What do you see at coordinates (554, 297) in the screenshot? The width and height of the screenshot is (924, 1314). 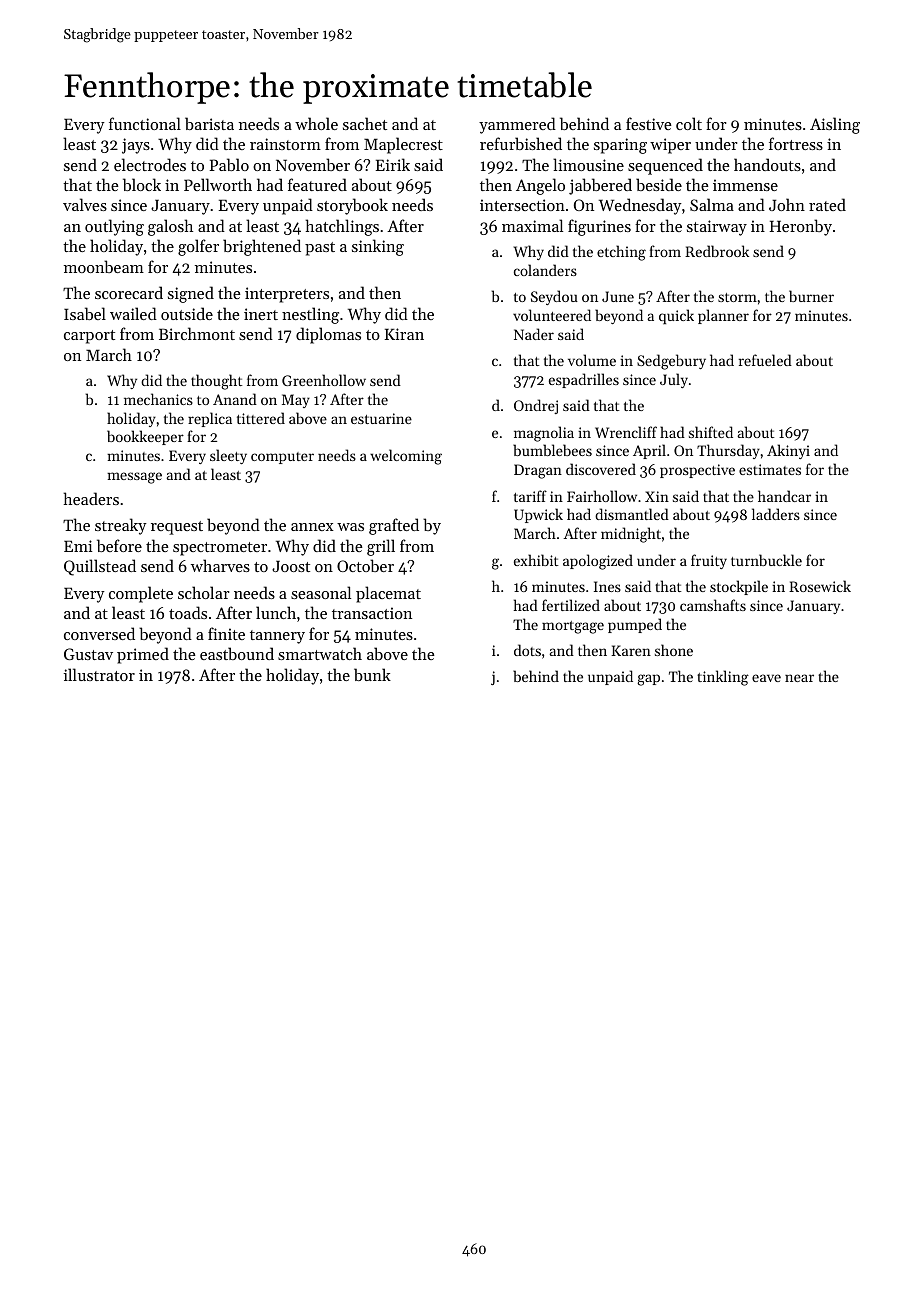 I see `Seydou` at bounding box center [554, 297].
